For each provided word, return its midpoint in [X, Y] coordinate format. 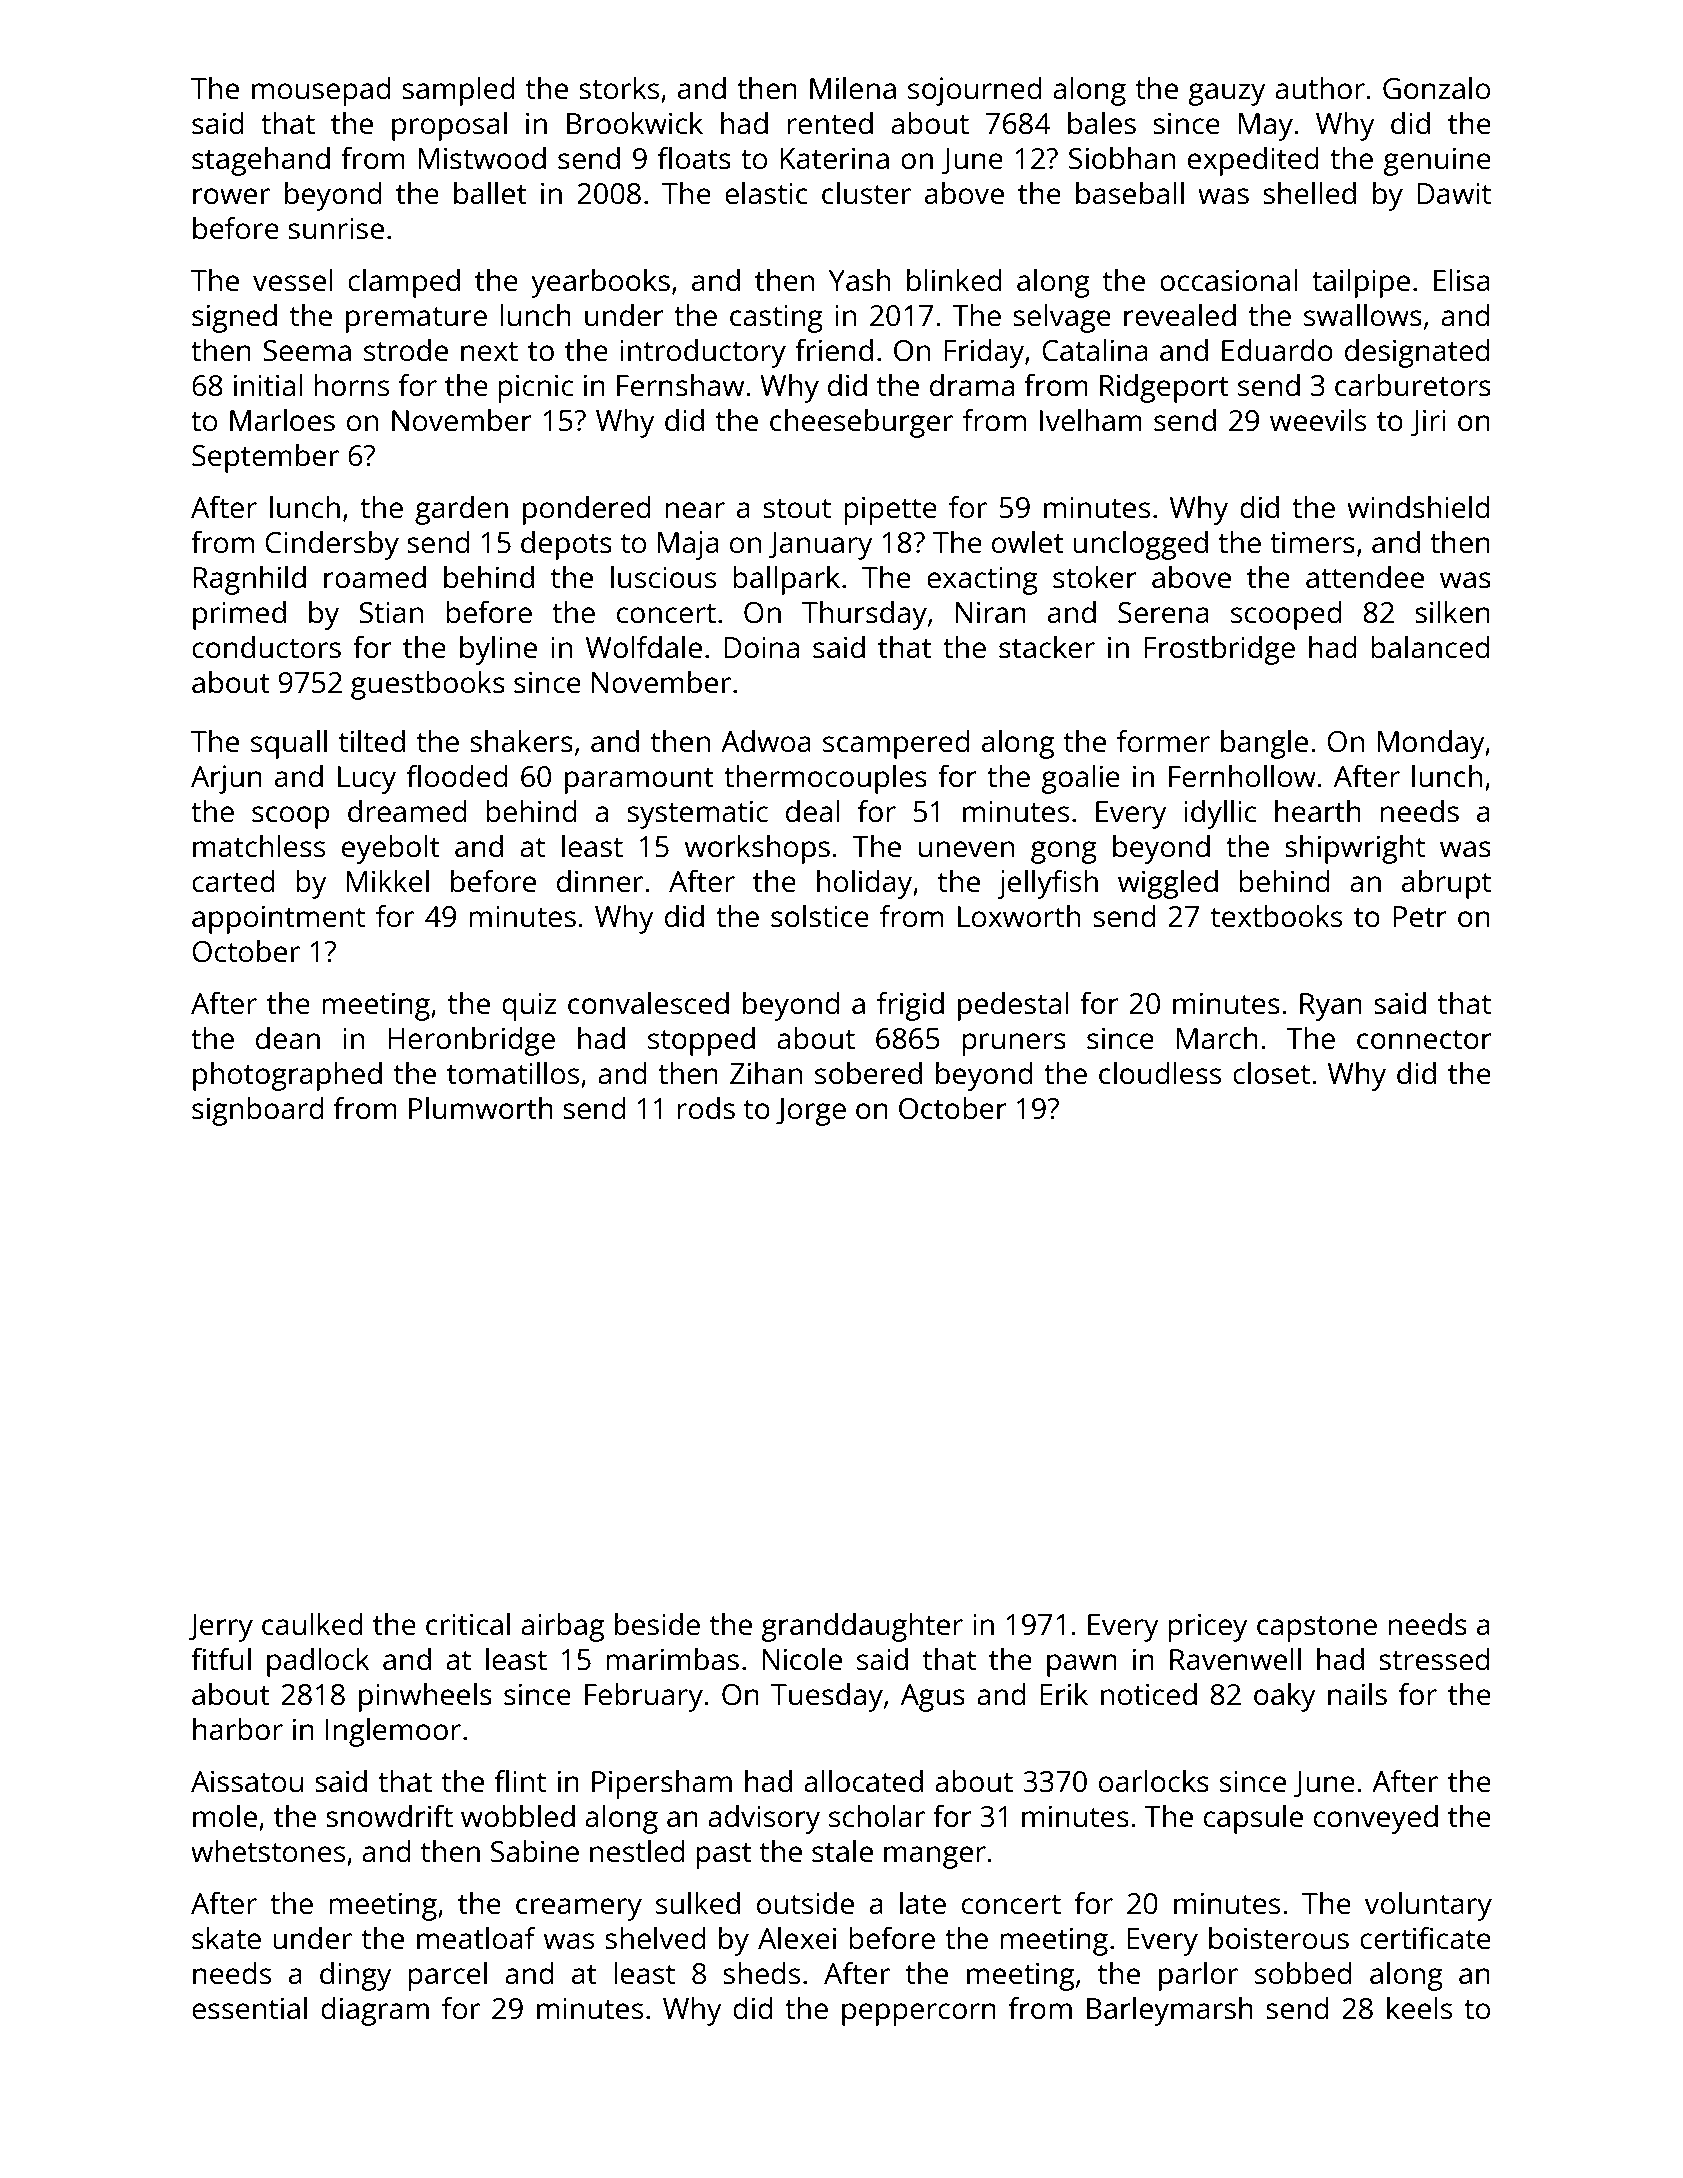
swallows [1363, 315]
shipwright [1355, 849]
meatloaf [476, 1938]
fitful [221, 1659]
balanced [1430, 647]
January [820, 546]
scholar [877, 1816]
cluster [866, 193]
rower [231, 196]
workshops [757, 849]
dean [288, 1038]
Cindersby [332, 545]
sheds [761, 1973]
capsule [1253, 1819]
